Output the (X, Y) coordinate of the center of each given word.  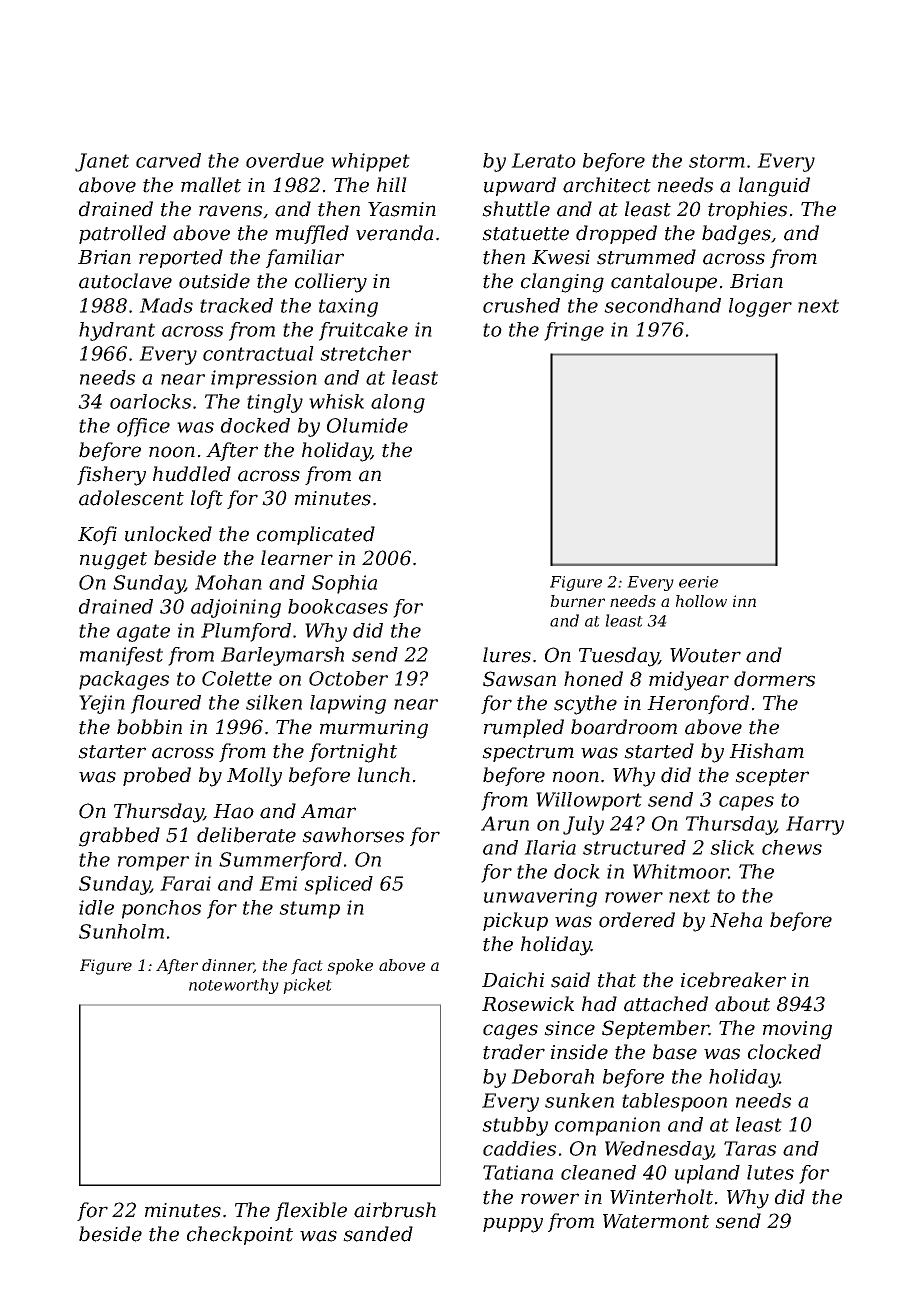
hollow (701, 601)
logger (760, 307)
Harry (815, 825)
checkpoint (240, 1235)
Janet (102, 162)
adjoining (236, 608)
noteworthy (234, 986)
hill (392, 184)
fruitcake (363, 331)
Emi (278, 883)
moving (797, 1030)
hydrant (117, 331)
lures (507, 655)
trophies (747, 210)
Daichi (513, 980)
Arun (505, 823)
